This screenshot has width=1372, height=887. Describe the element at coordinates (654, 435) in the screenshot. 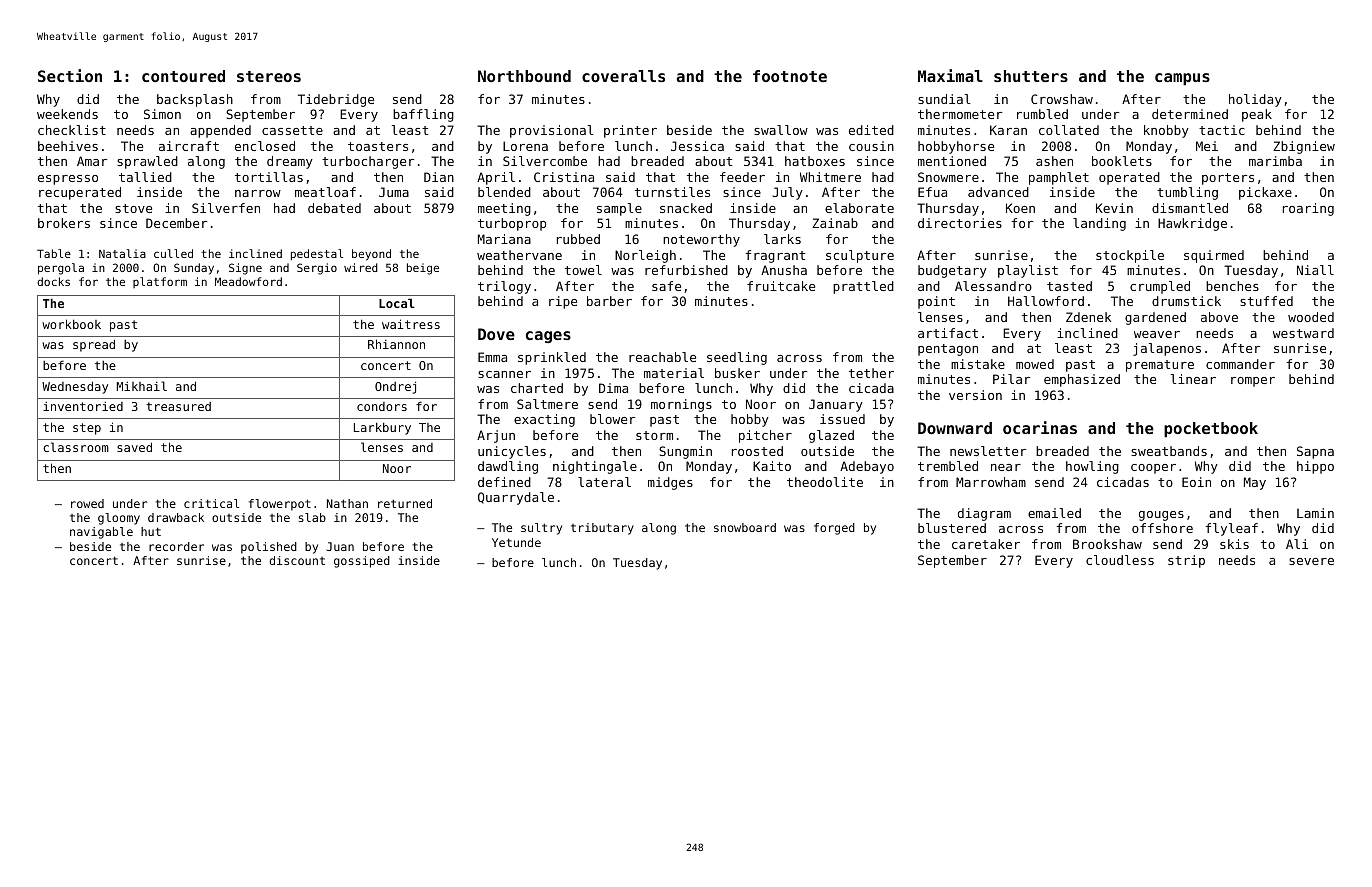

I see `storm` at that location.
